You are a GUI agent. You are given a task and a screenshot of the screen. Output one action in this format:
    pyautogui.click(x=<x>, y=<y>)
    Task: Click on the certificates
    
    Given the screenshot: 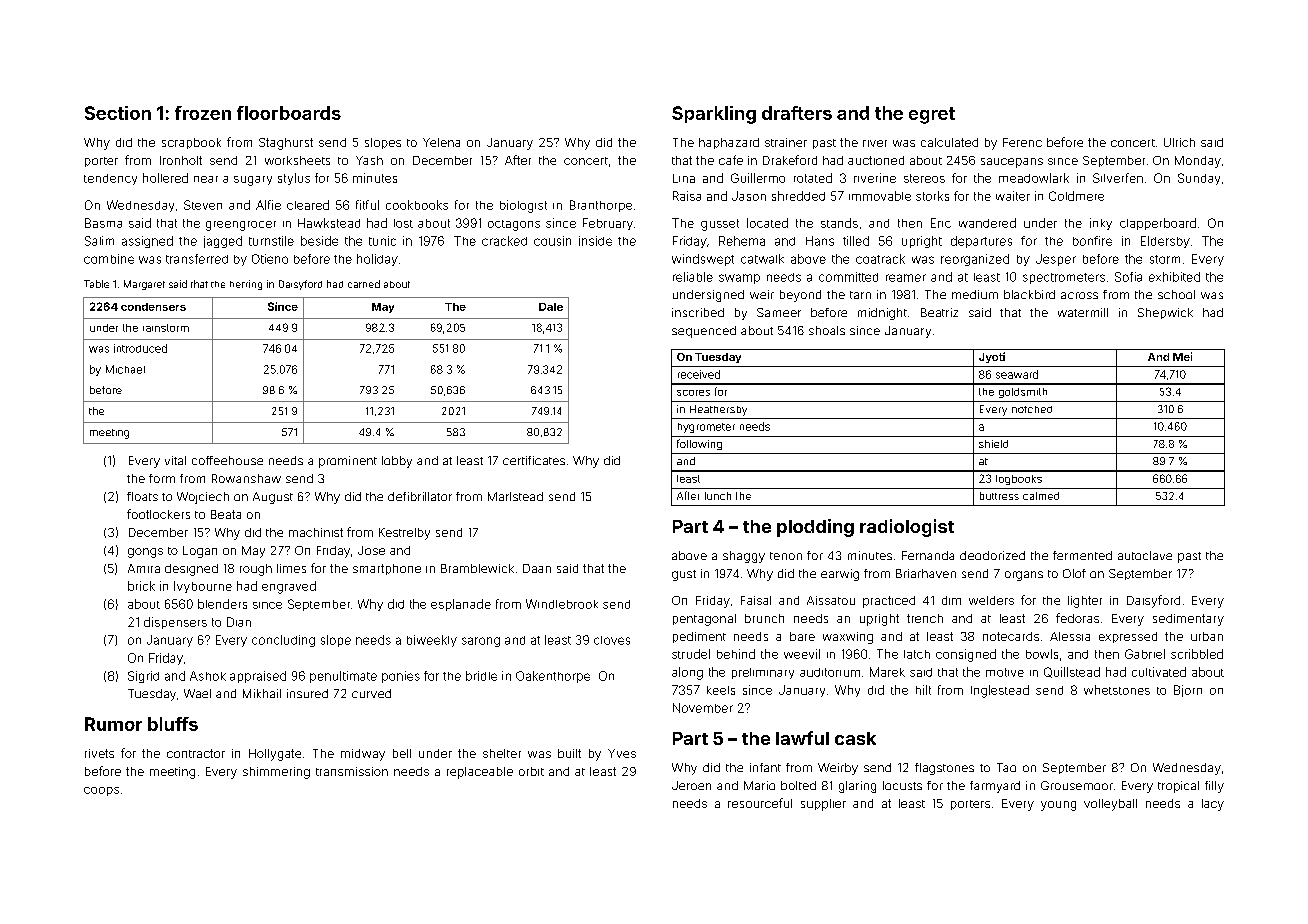 What is the action you would take?
    pyautogui.click(x=534, y=460)
